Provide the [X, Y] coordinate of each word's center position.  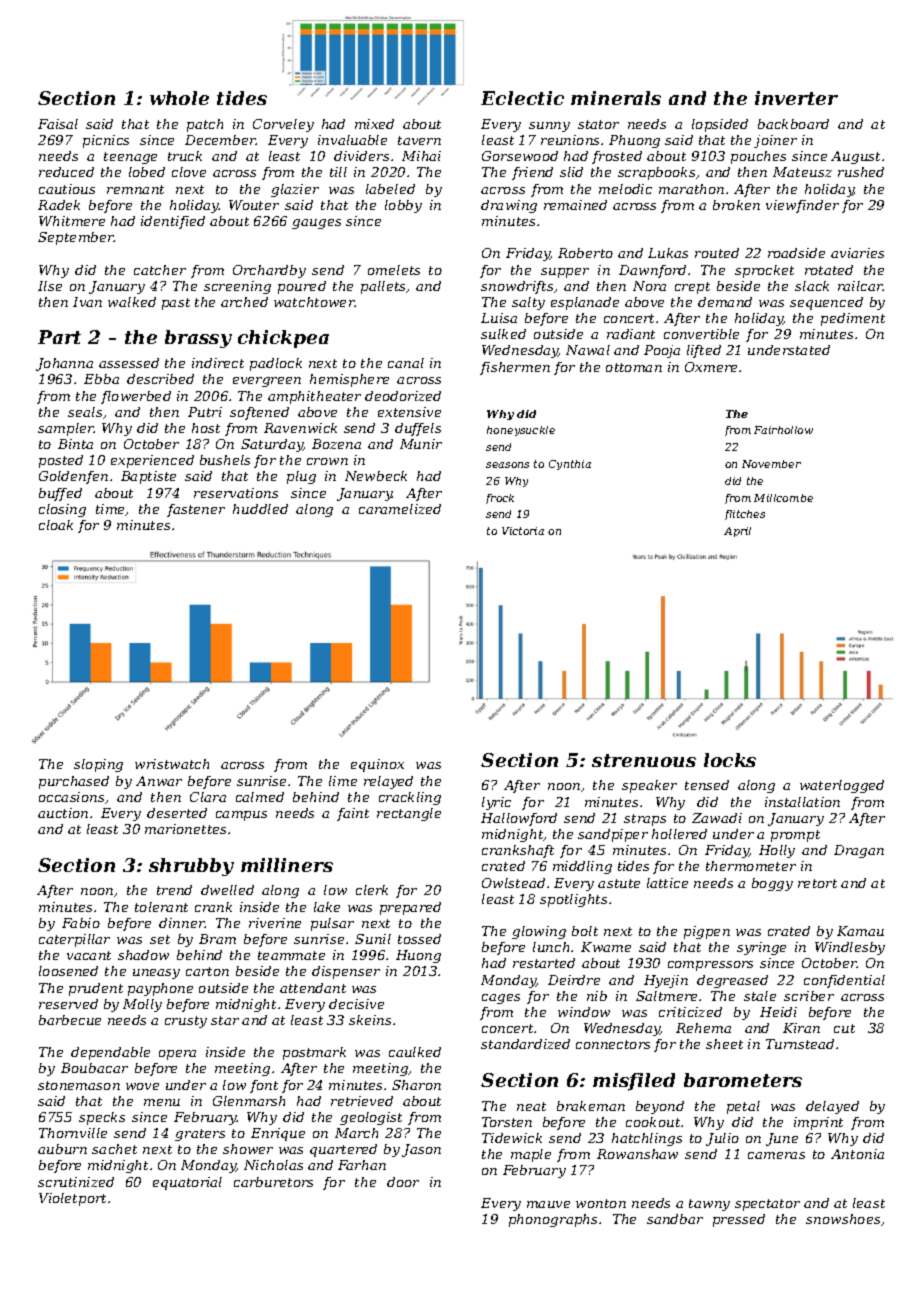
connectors [613, 1044]
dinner [182, 923]
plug [301, 477]
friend [532, 173]
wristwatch [172, 764]
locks [730, 760]
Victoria [523, 531]
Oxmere [711, 367]
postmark [314, 1053]
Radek [59, 205]
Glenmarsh [249, 1101]
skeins [370, 1020]
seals [85, 412]
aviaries [857, 253]
